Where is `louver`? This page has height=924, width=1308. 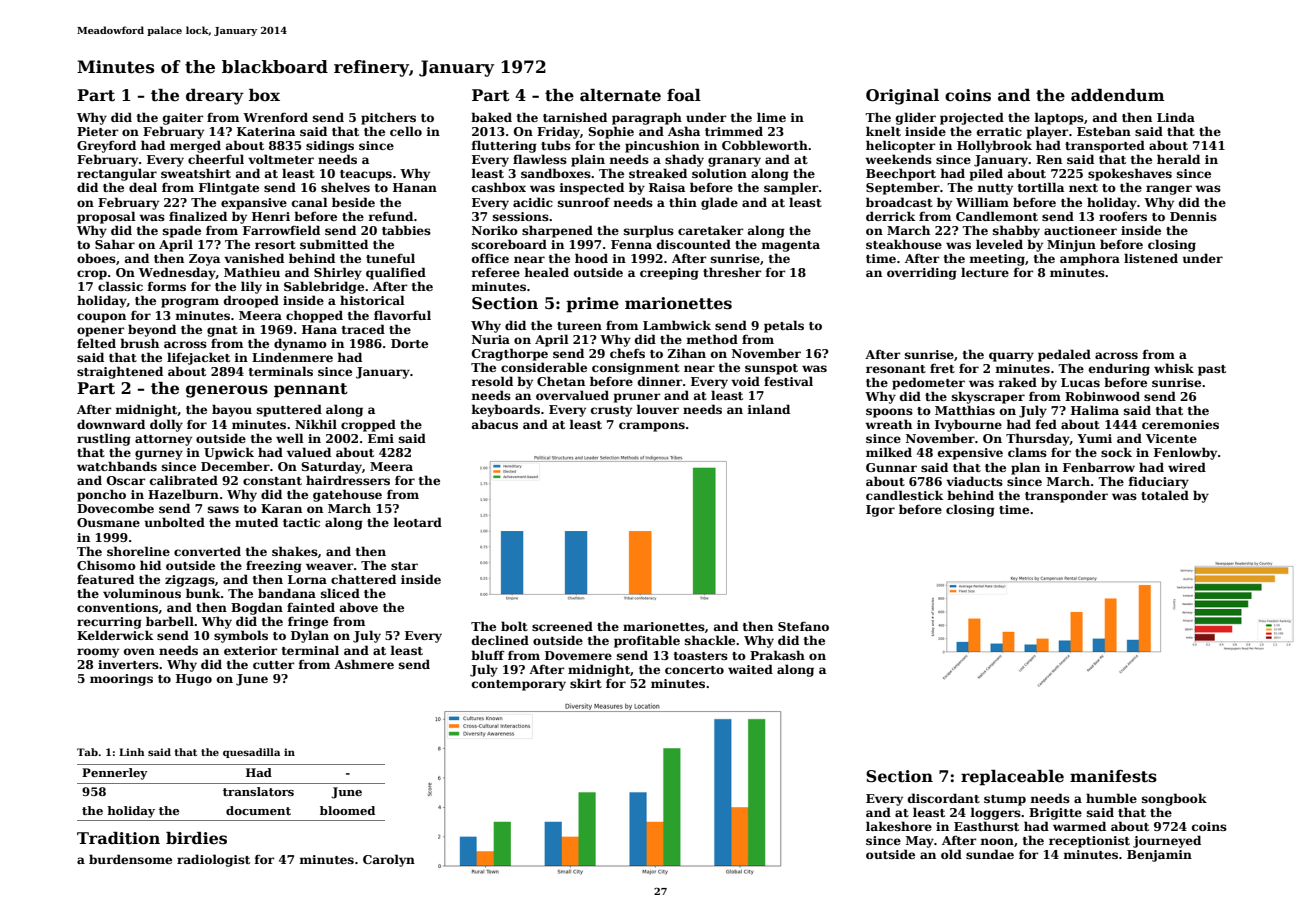
louver is located at coordinates (657, 409).
